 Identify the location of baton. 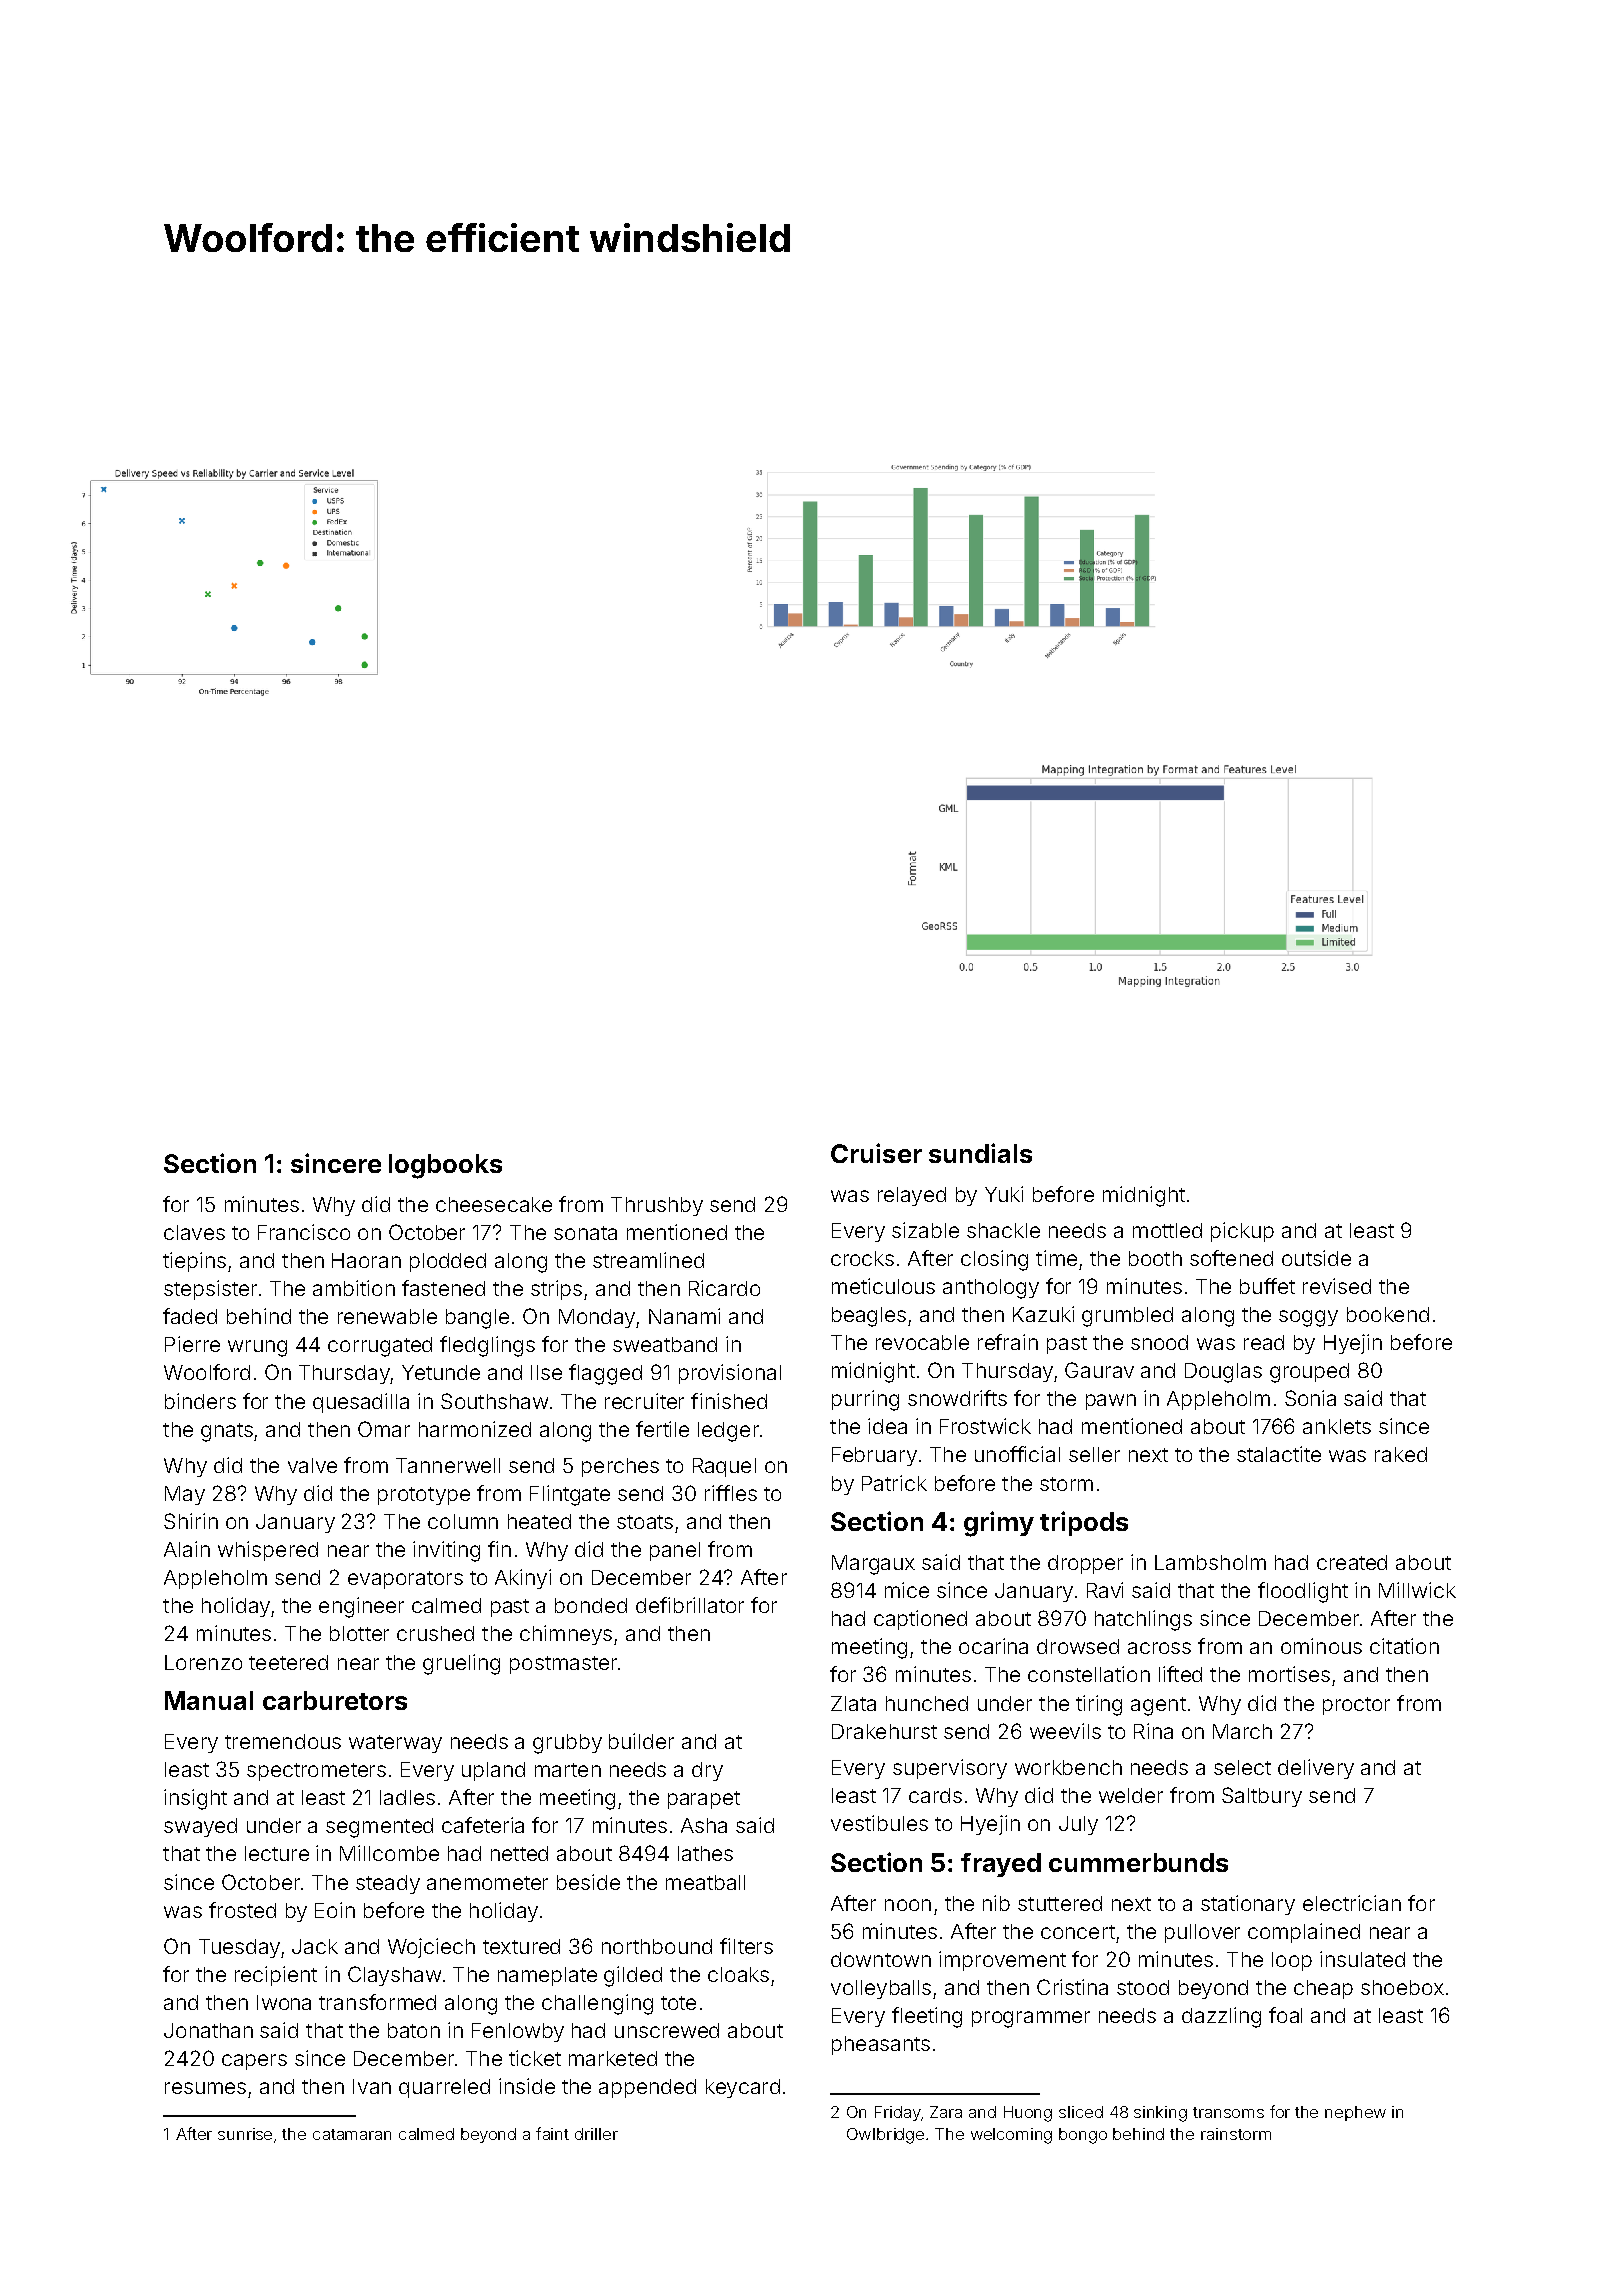
(414, 2030).
